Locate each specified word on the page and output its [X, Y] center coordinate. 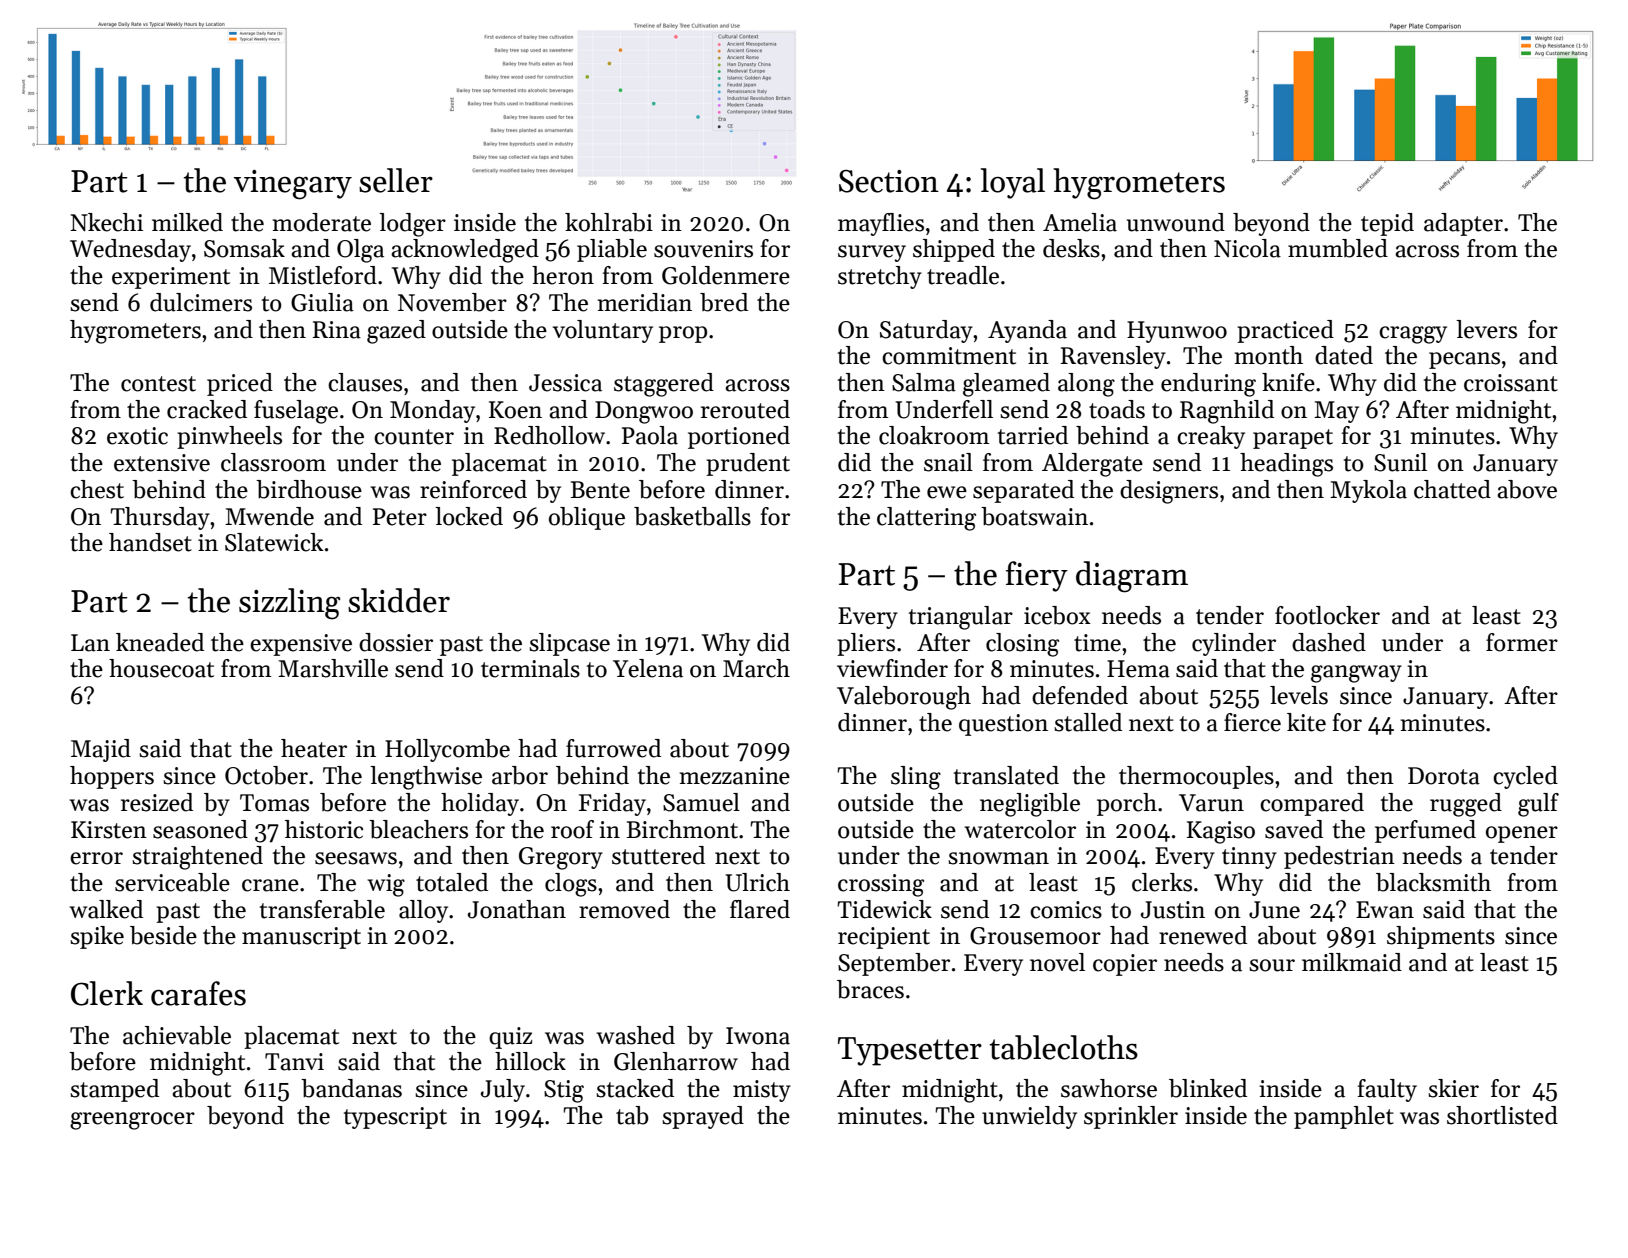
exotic [137, 436]
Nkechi [106, 222]
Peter [400, 517]
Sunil [1400, 462]
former [1522, 642]
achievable [177, 1035]
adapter [1463, 224]
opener [1522, 834]
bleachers [418, 829]
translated [1006, 775]
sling [916, 778]
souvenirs [703, 249]
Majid [101, 750]
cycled [1525, 777]
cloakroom [934, 435]
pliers [866, 644]
